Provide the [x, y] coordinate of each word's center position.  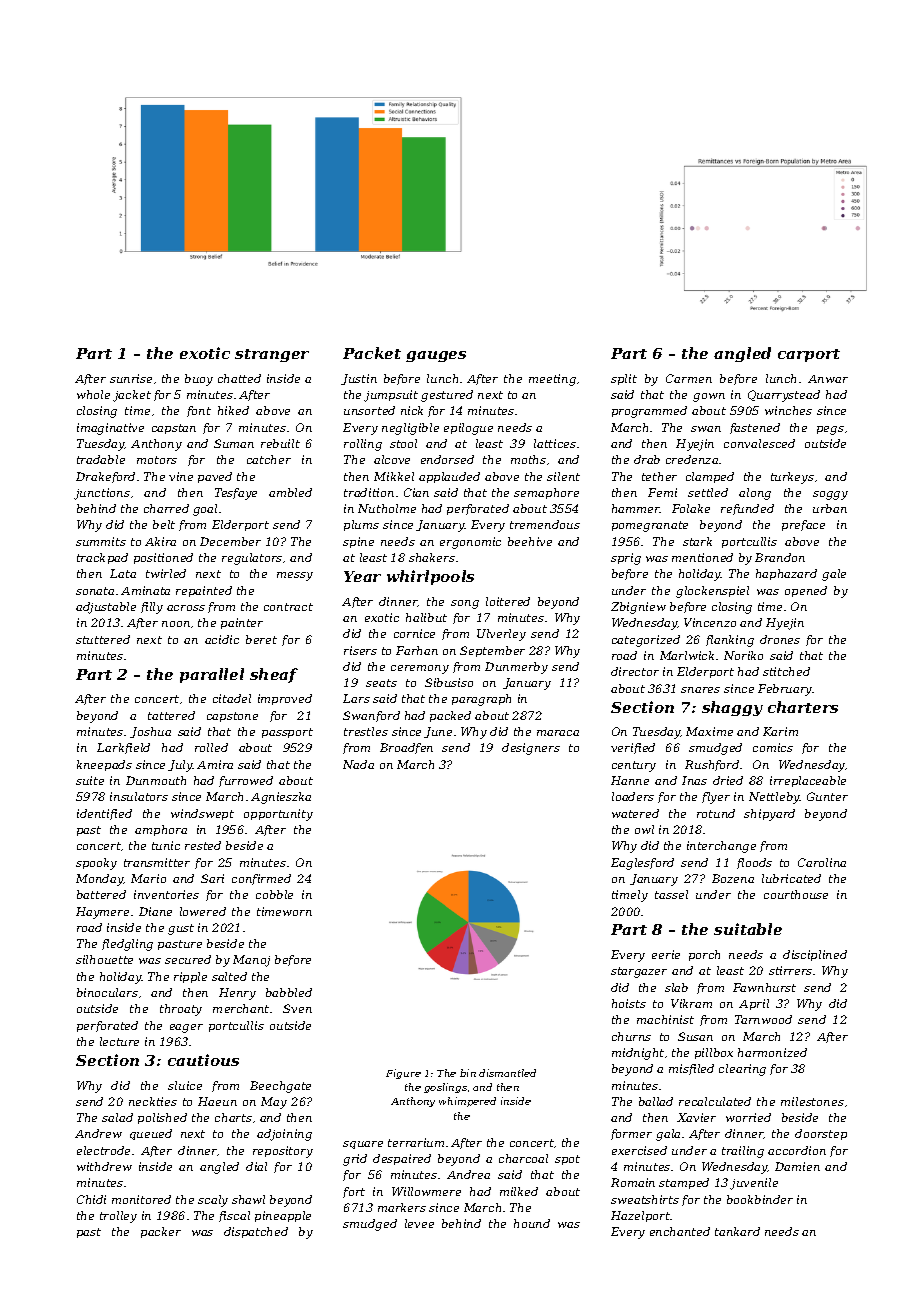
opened [806, 591]
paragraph [481, 700]
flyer [716, 798]
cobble [274, 894]
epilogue [468, 429]
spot [567, 1160]
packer [161, 1232]
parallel [212, 675]
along [755, 494]
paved [215, 477]
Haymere [102, 913]
